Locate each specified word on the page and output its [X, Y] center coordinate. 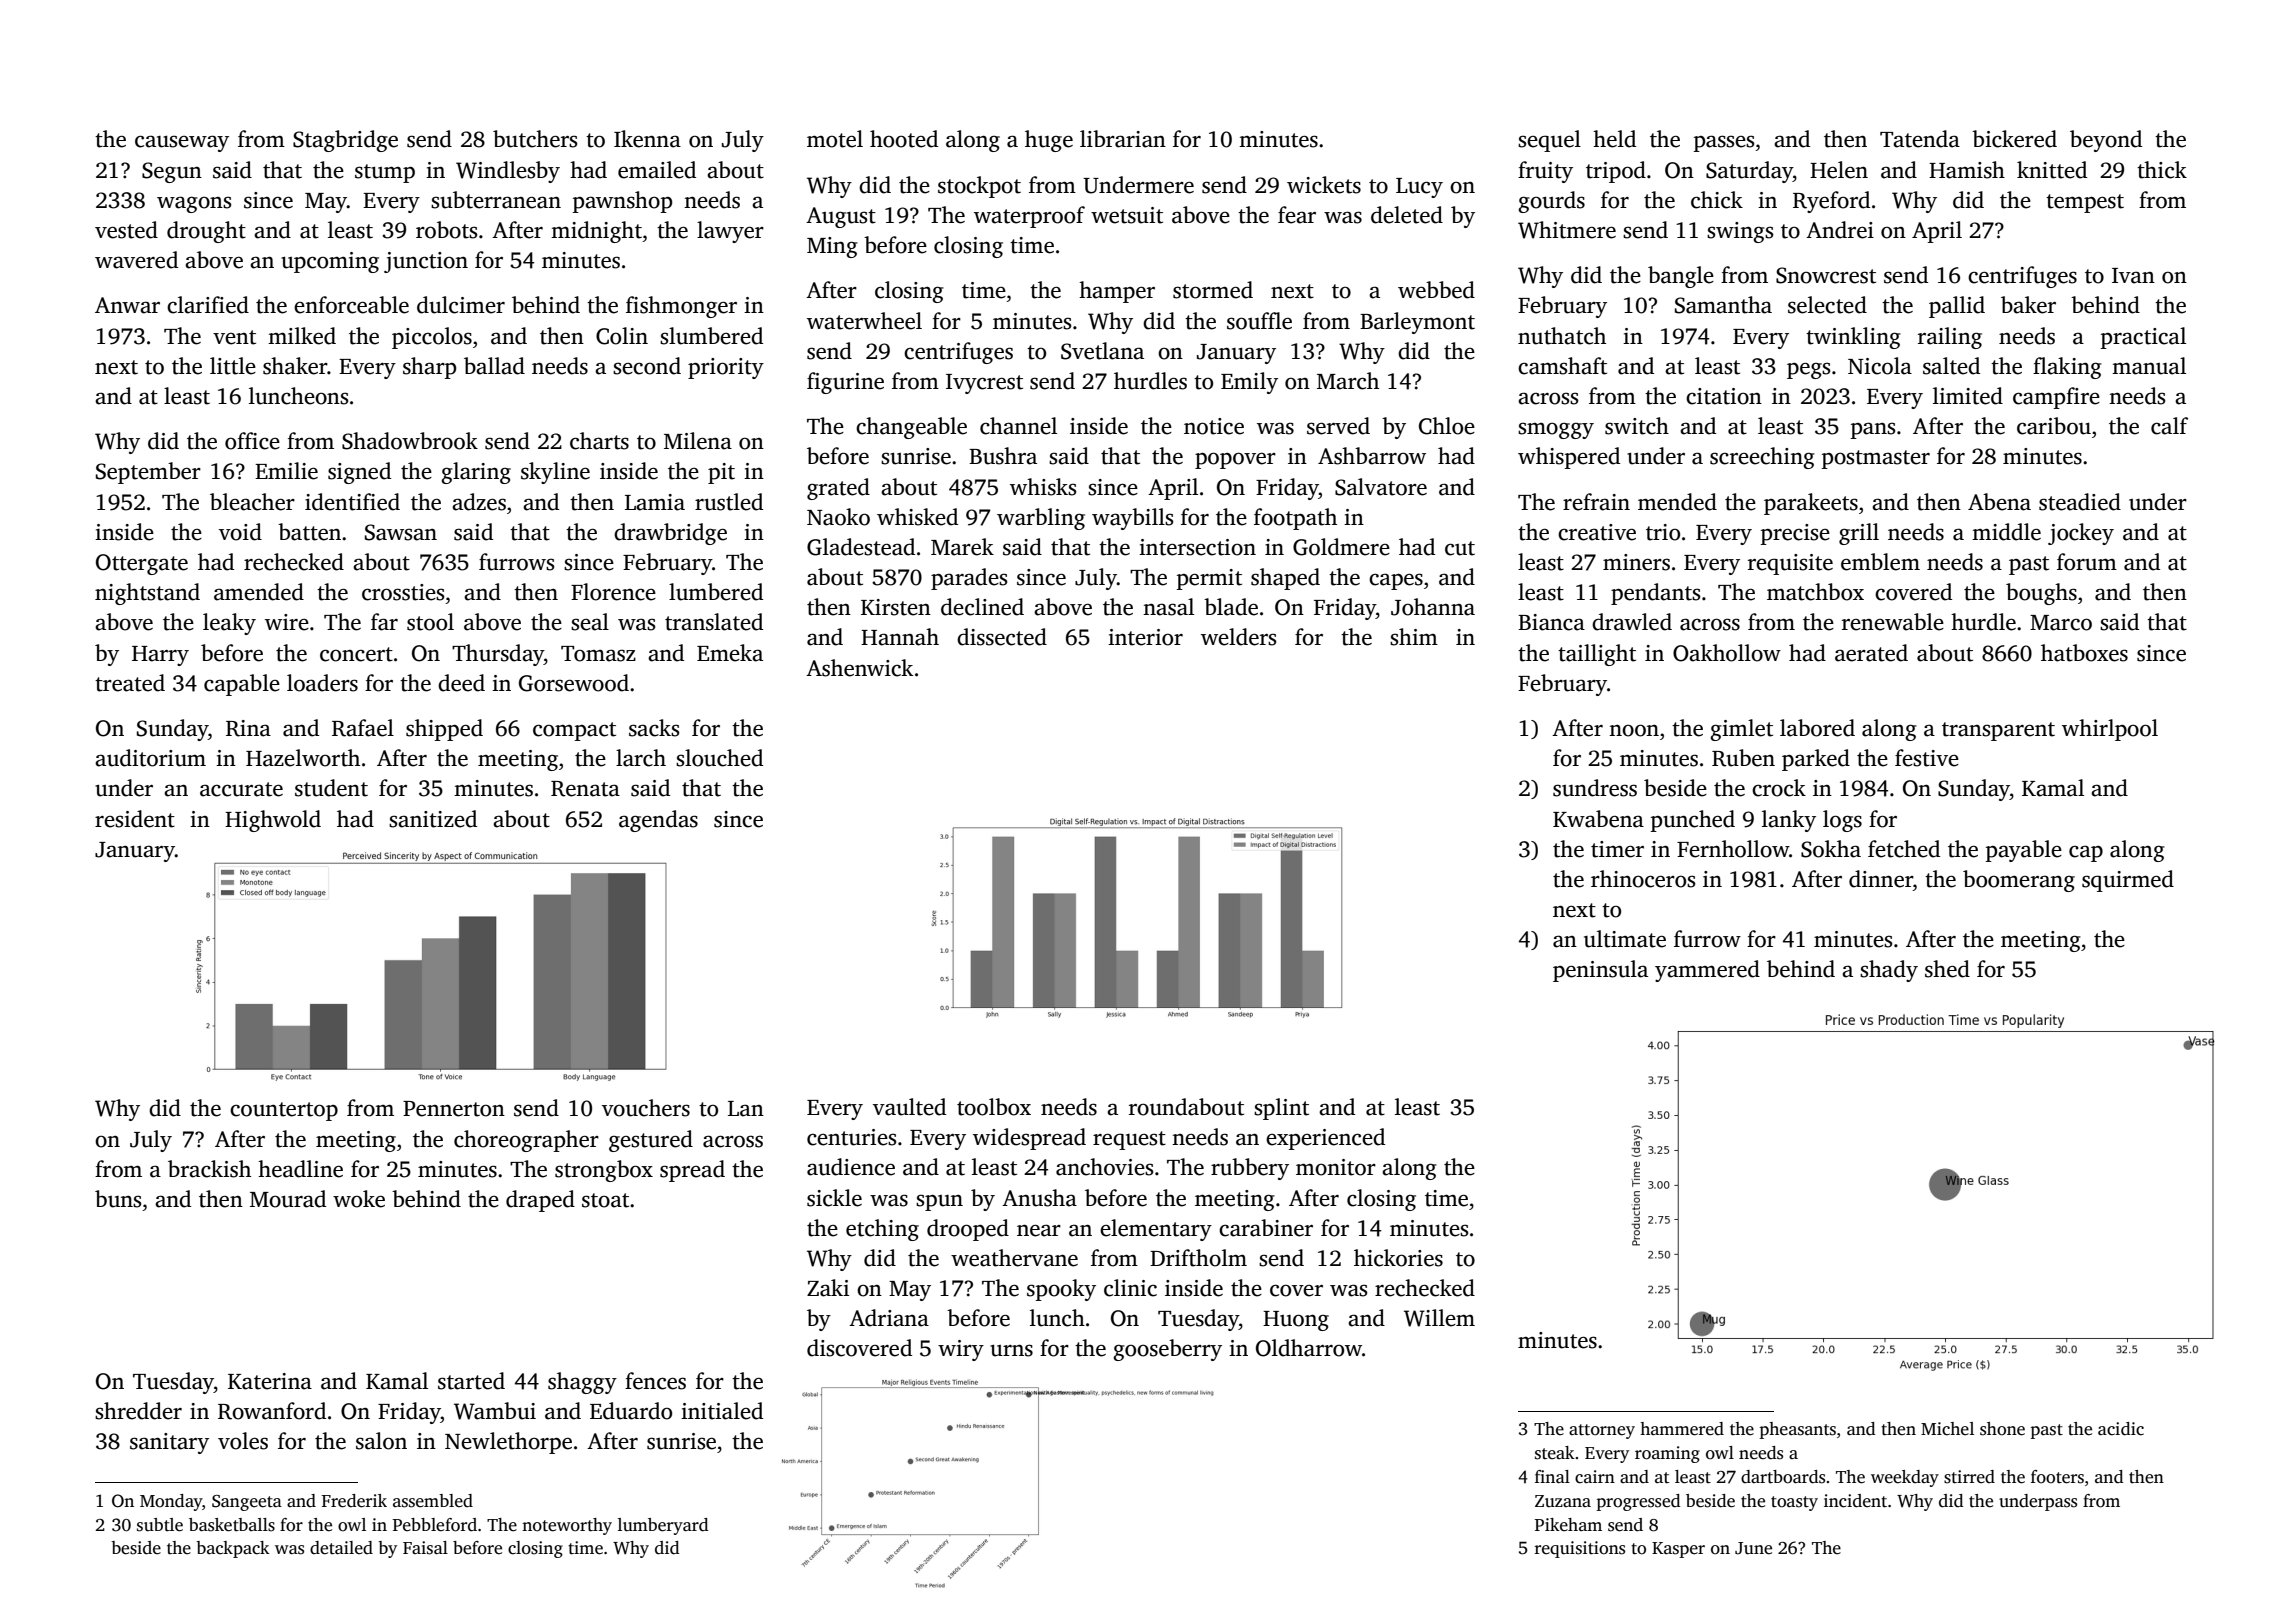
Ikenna [647, 139]
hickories [1398, 1258]
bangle [1681, 277]
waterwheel [864, 321]
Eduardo [631, 1411]
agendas [658, 821]
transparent [1998, 731]
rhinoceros [1643, 879]
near [1039, 1230]
